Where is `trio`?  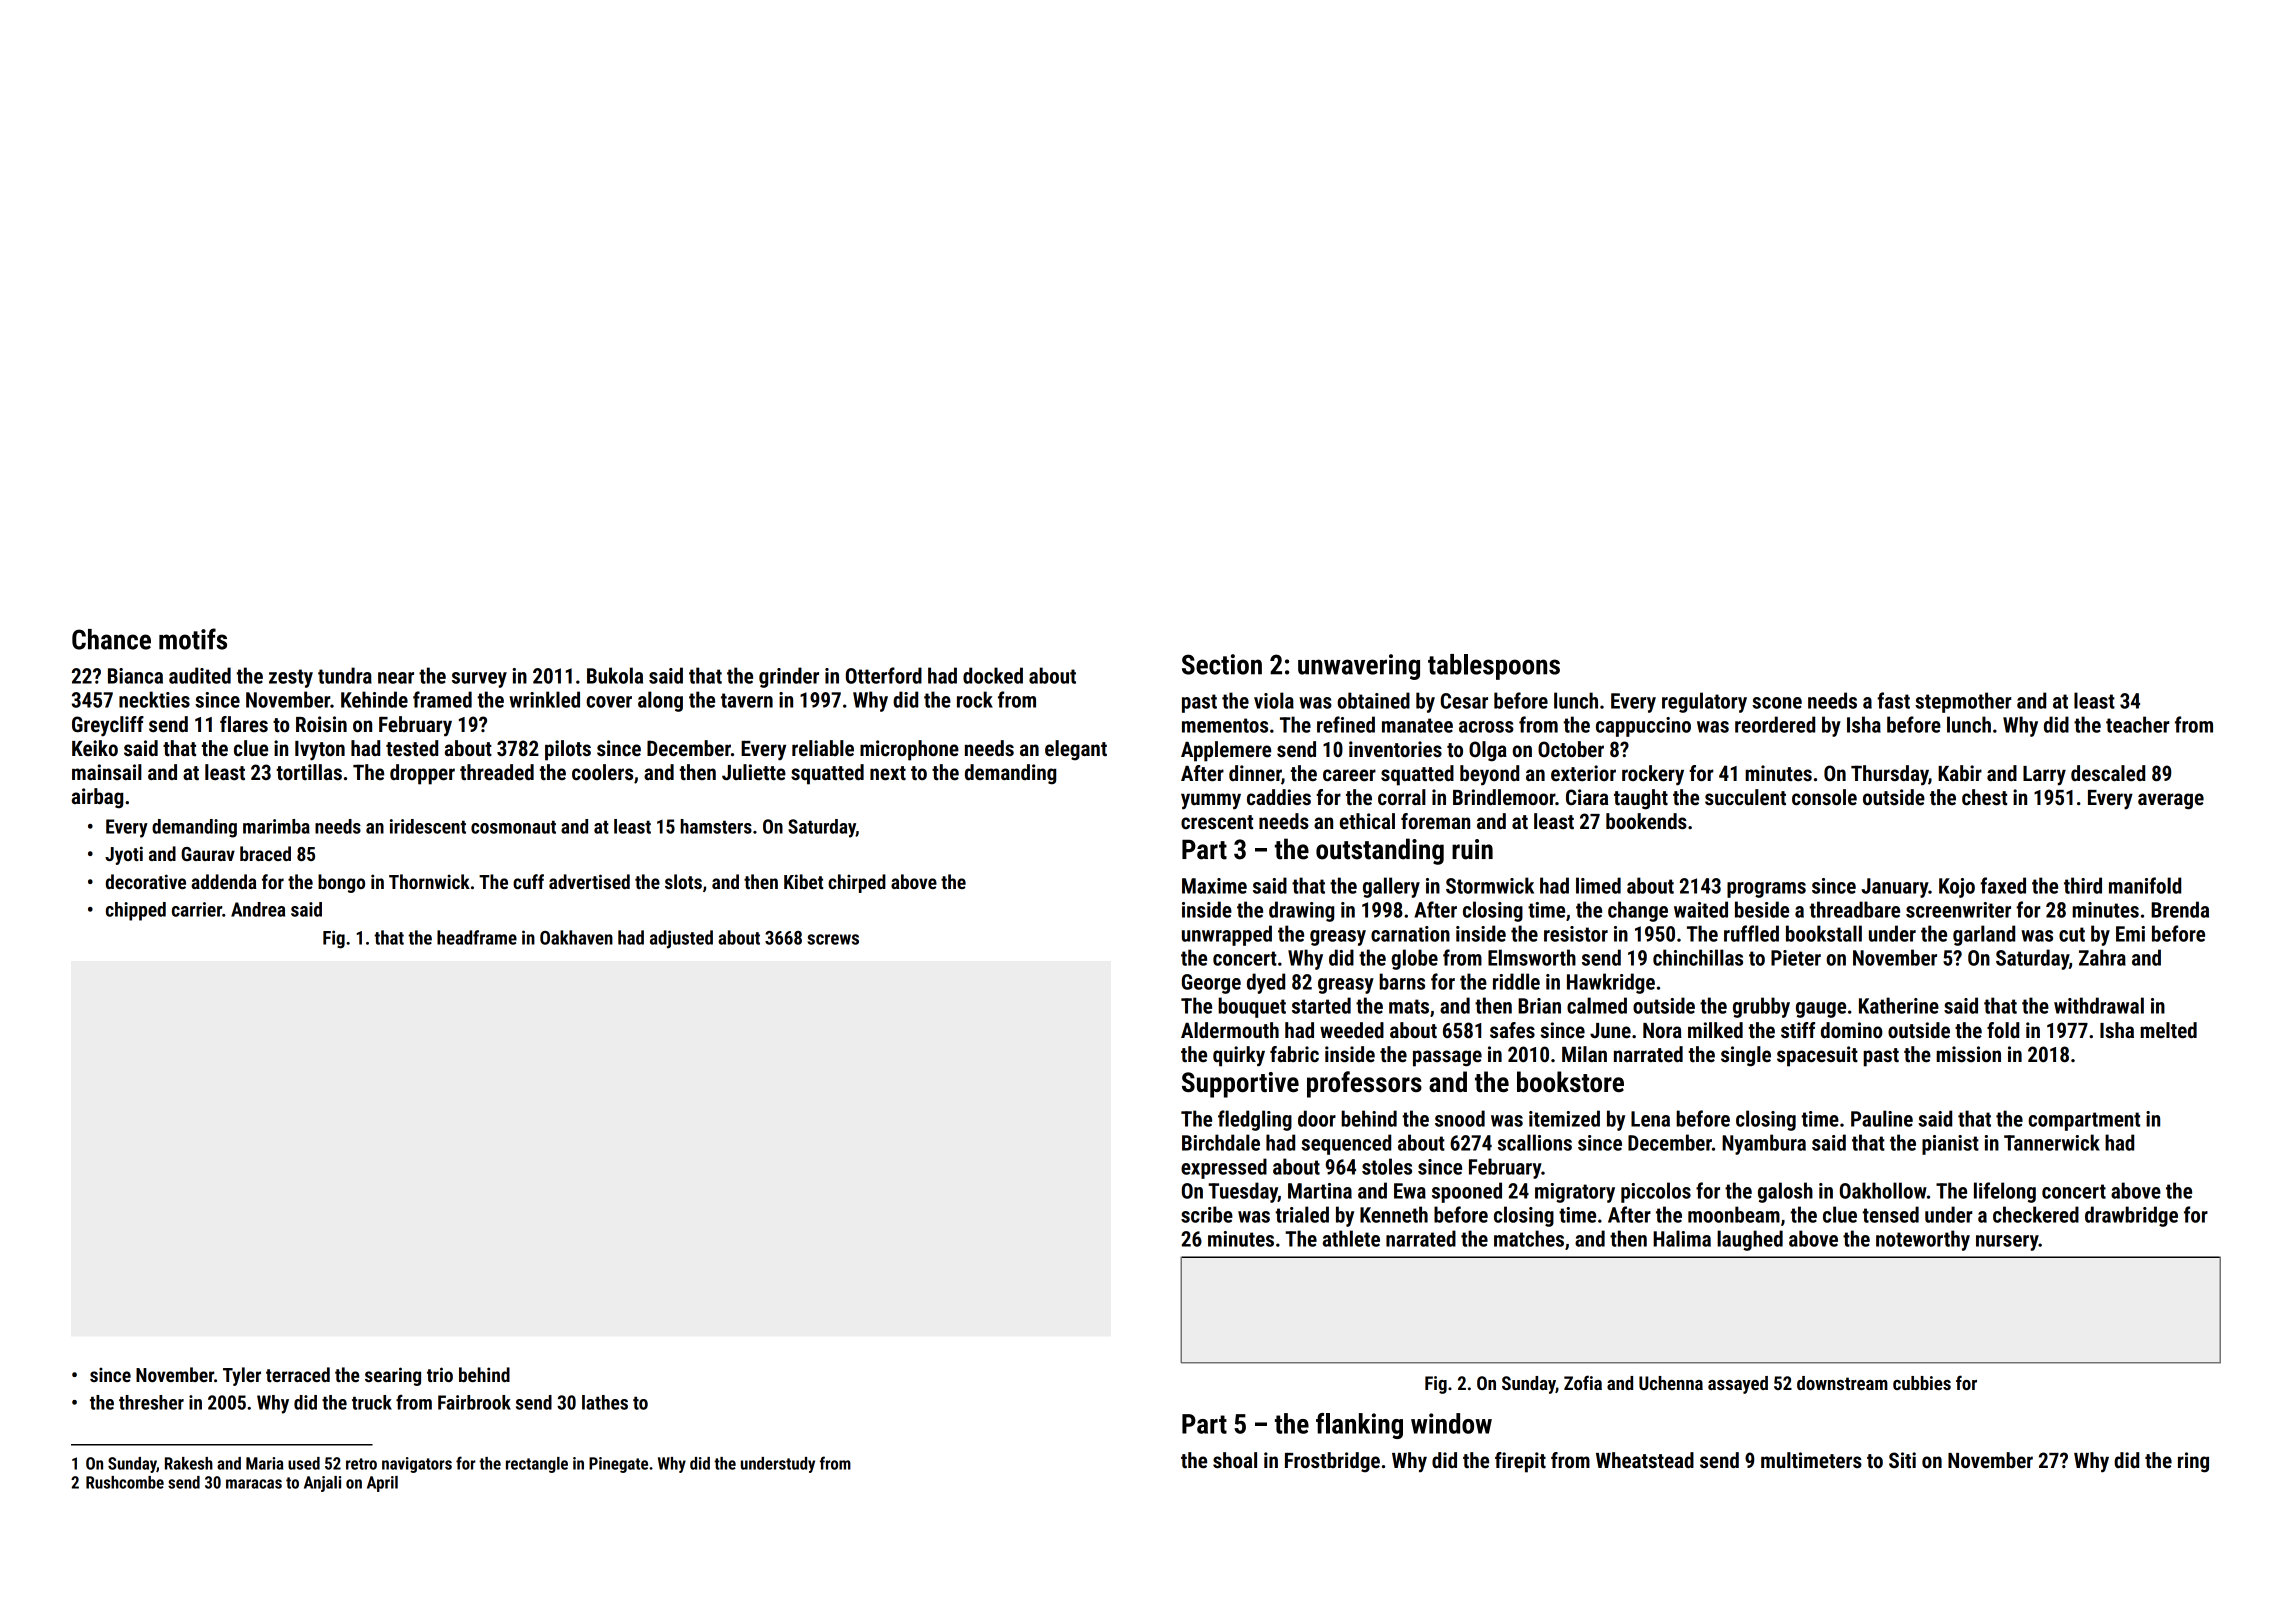 trio is located at coordinates (440, 1374).
